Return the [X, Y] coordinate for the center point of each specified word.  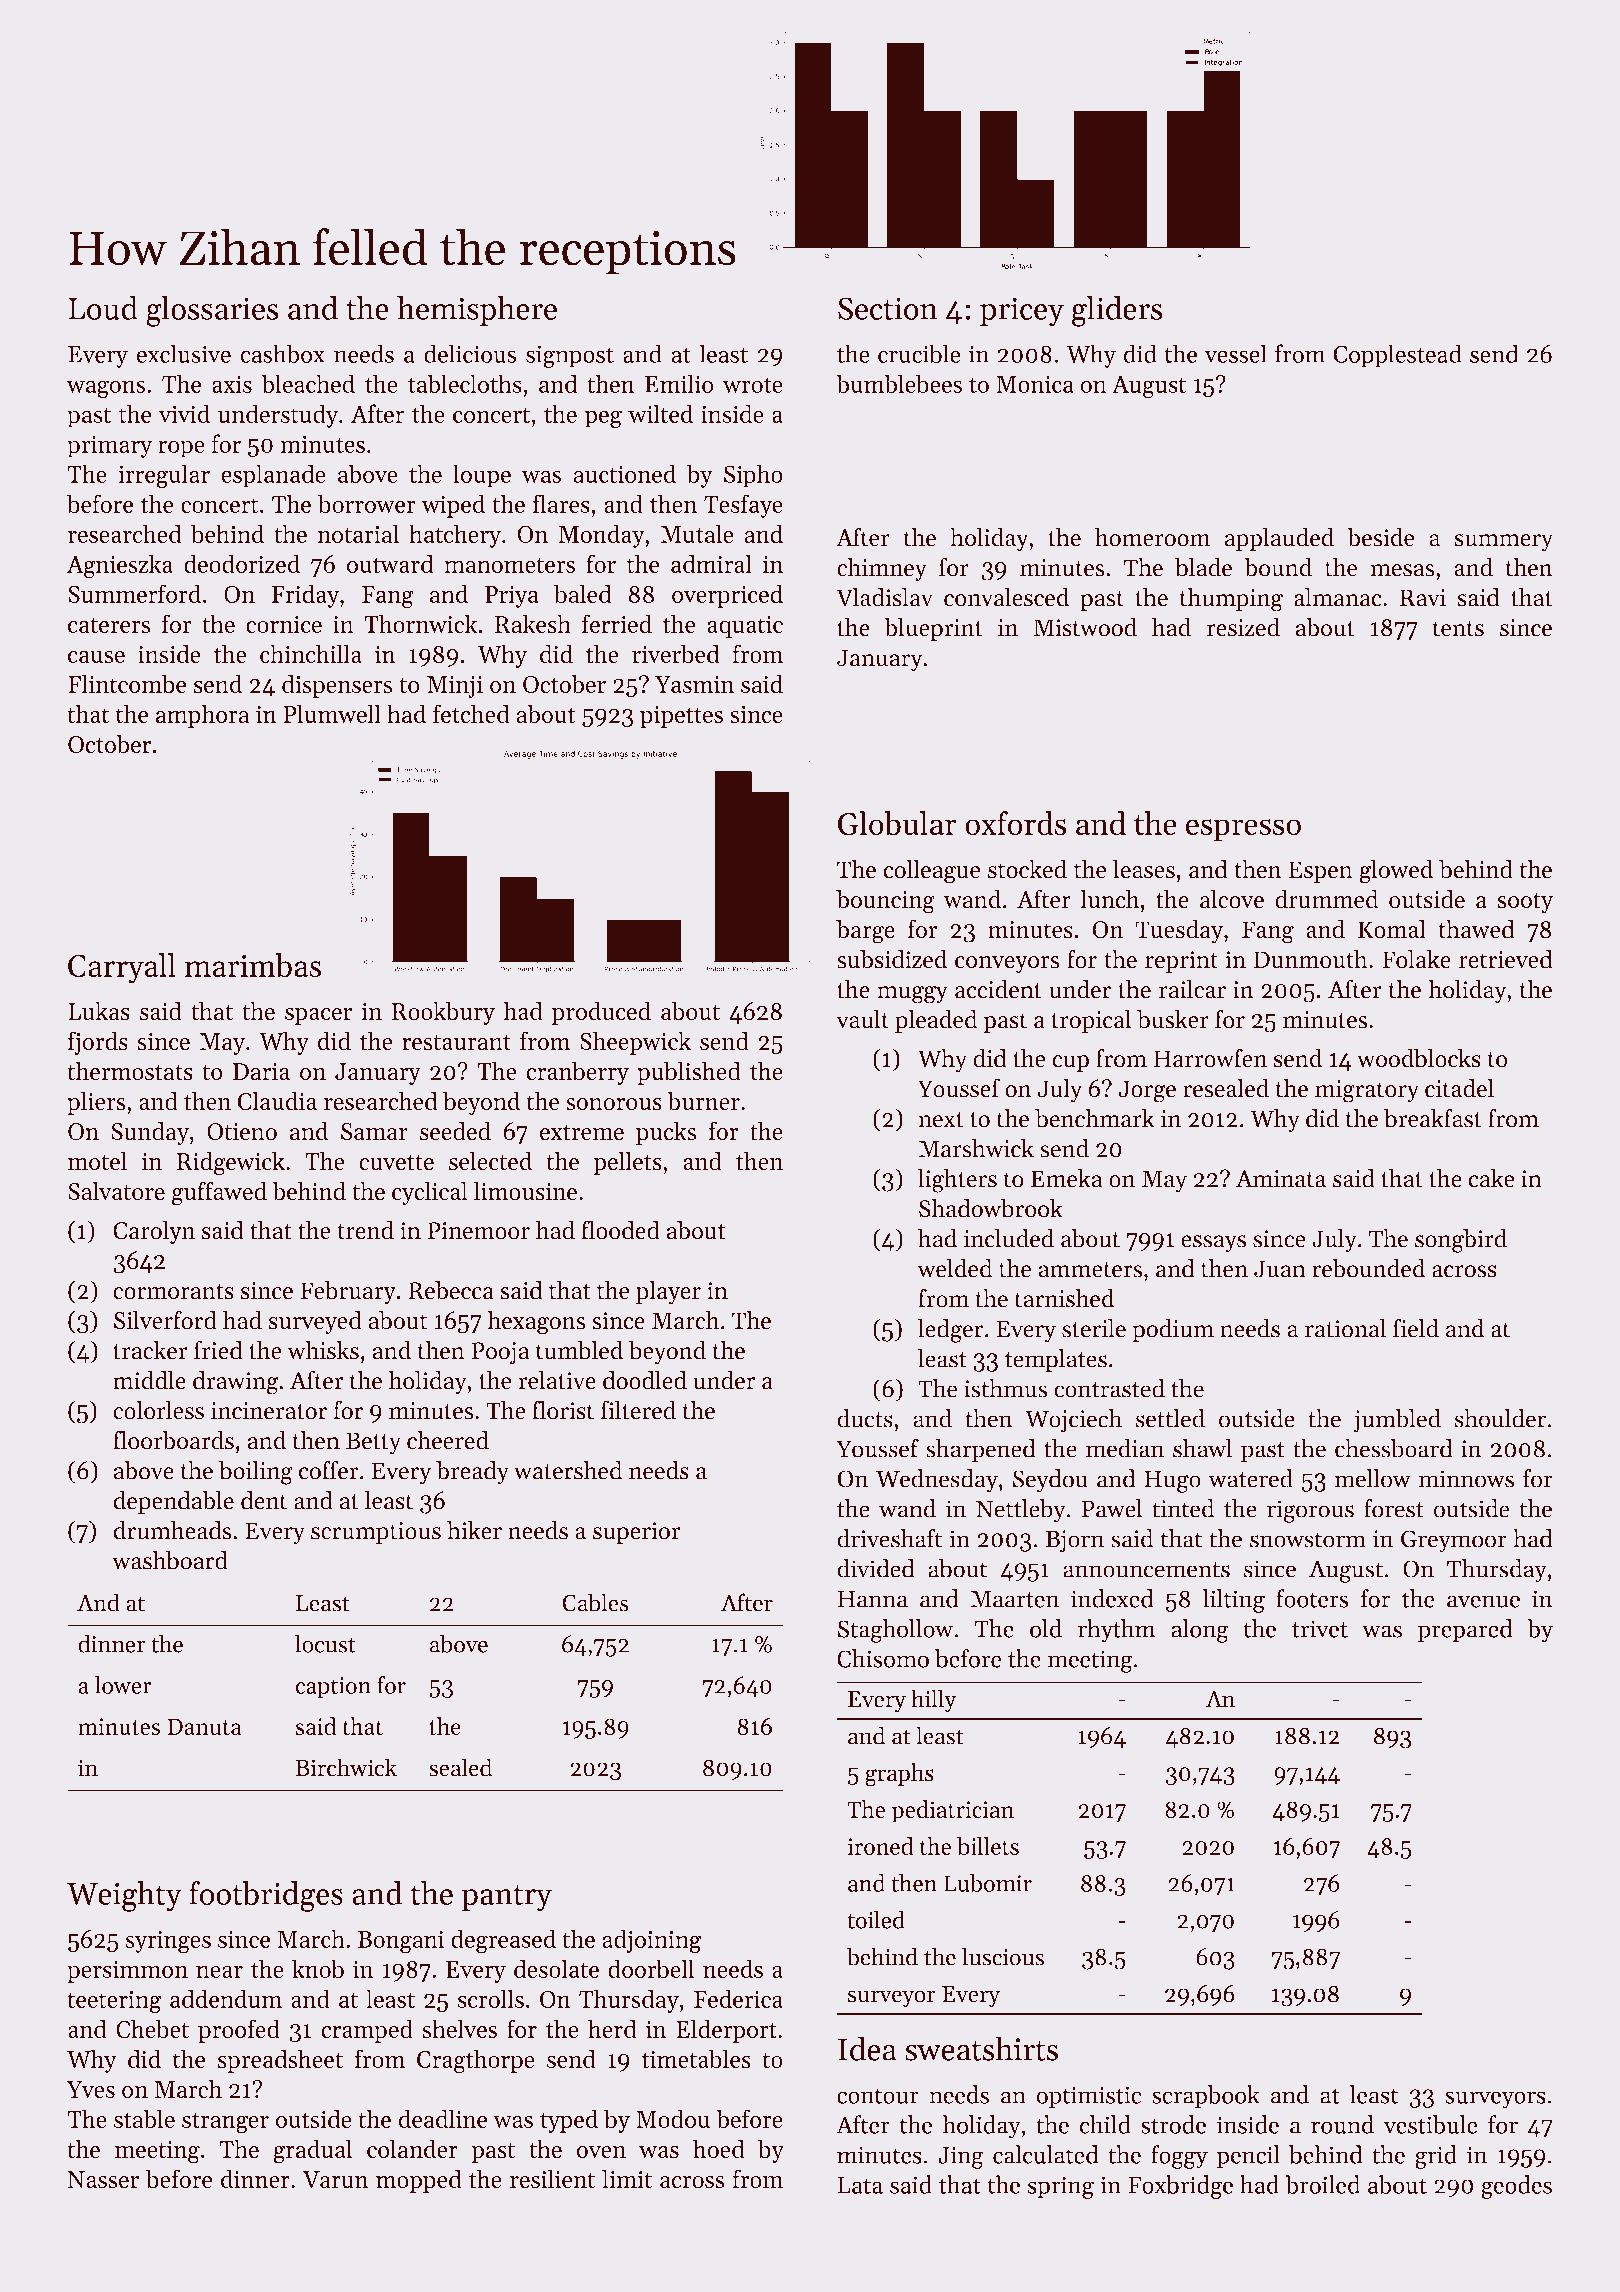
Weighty [124, 1896]
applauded [1279, 539]
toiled [876, 1920]
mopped [418, 2181]
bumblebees [899, 383]
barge [865, 932]
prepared [1465, 1630]
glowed [1396, 872]
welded [955, 1268]
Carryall [122, 968]
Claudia [277, 1101]
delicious [470, 353]
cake [1491, 1178]
